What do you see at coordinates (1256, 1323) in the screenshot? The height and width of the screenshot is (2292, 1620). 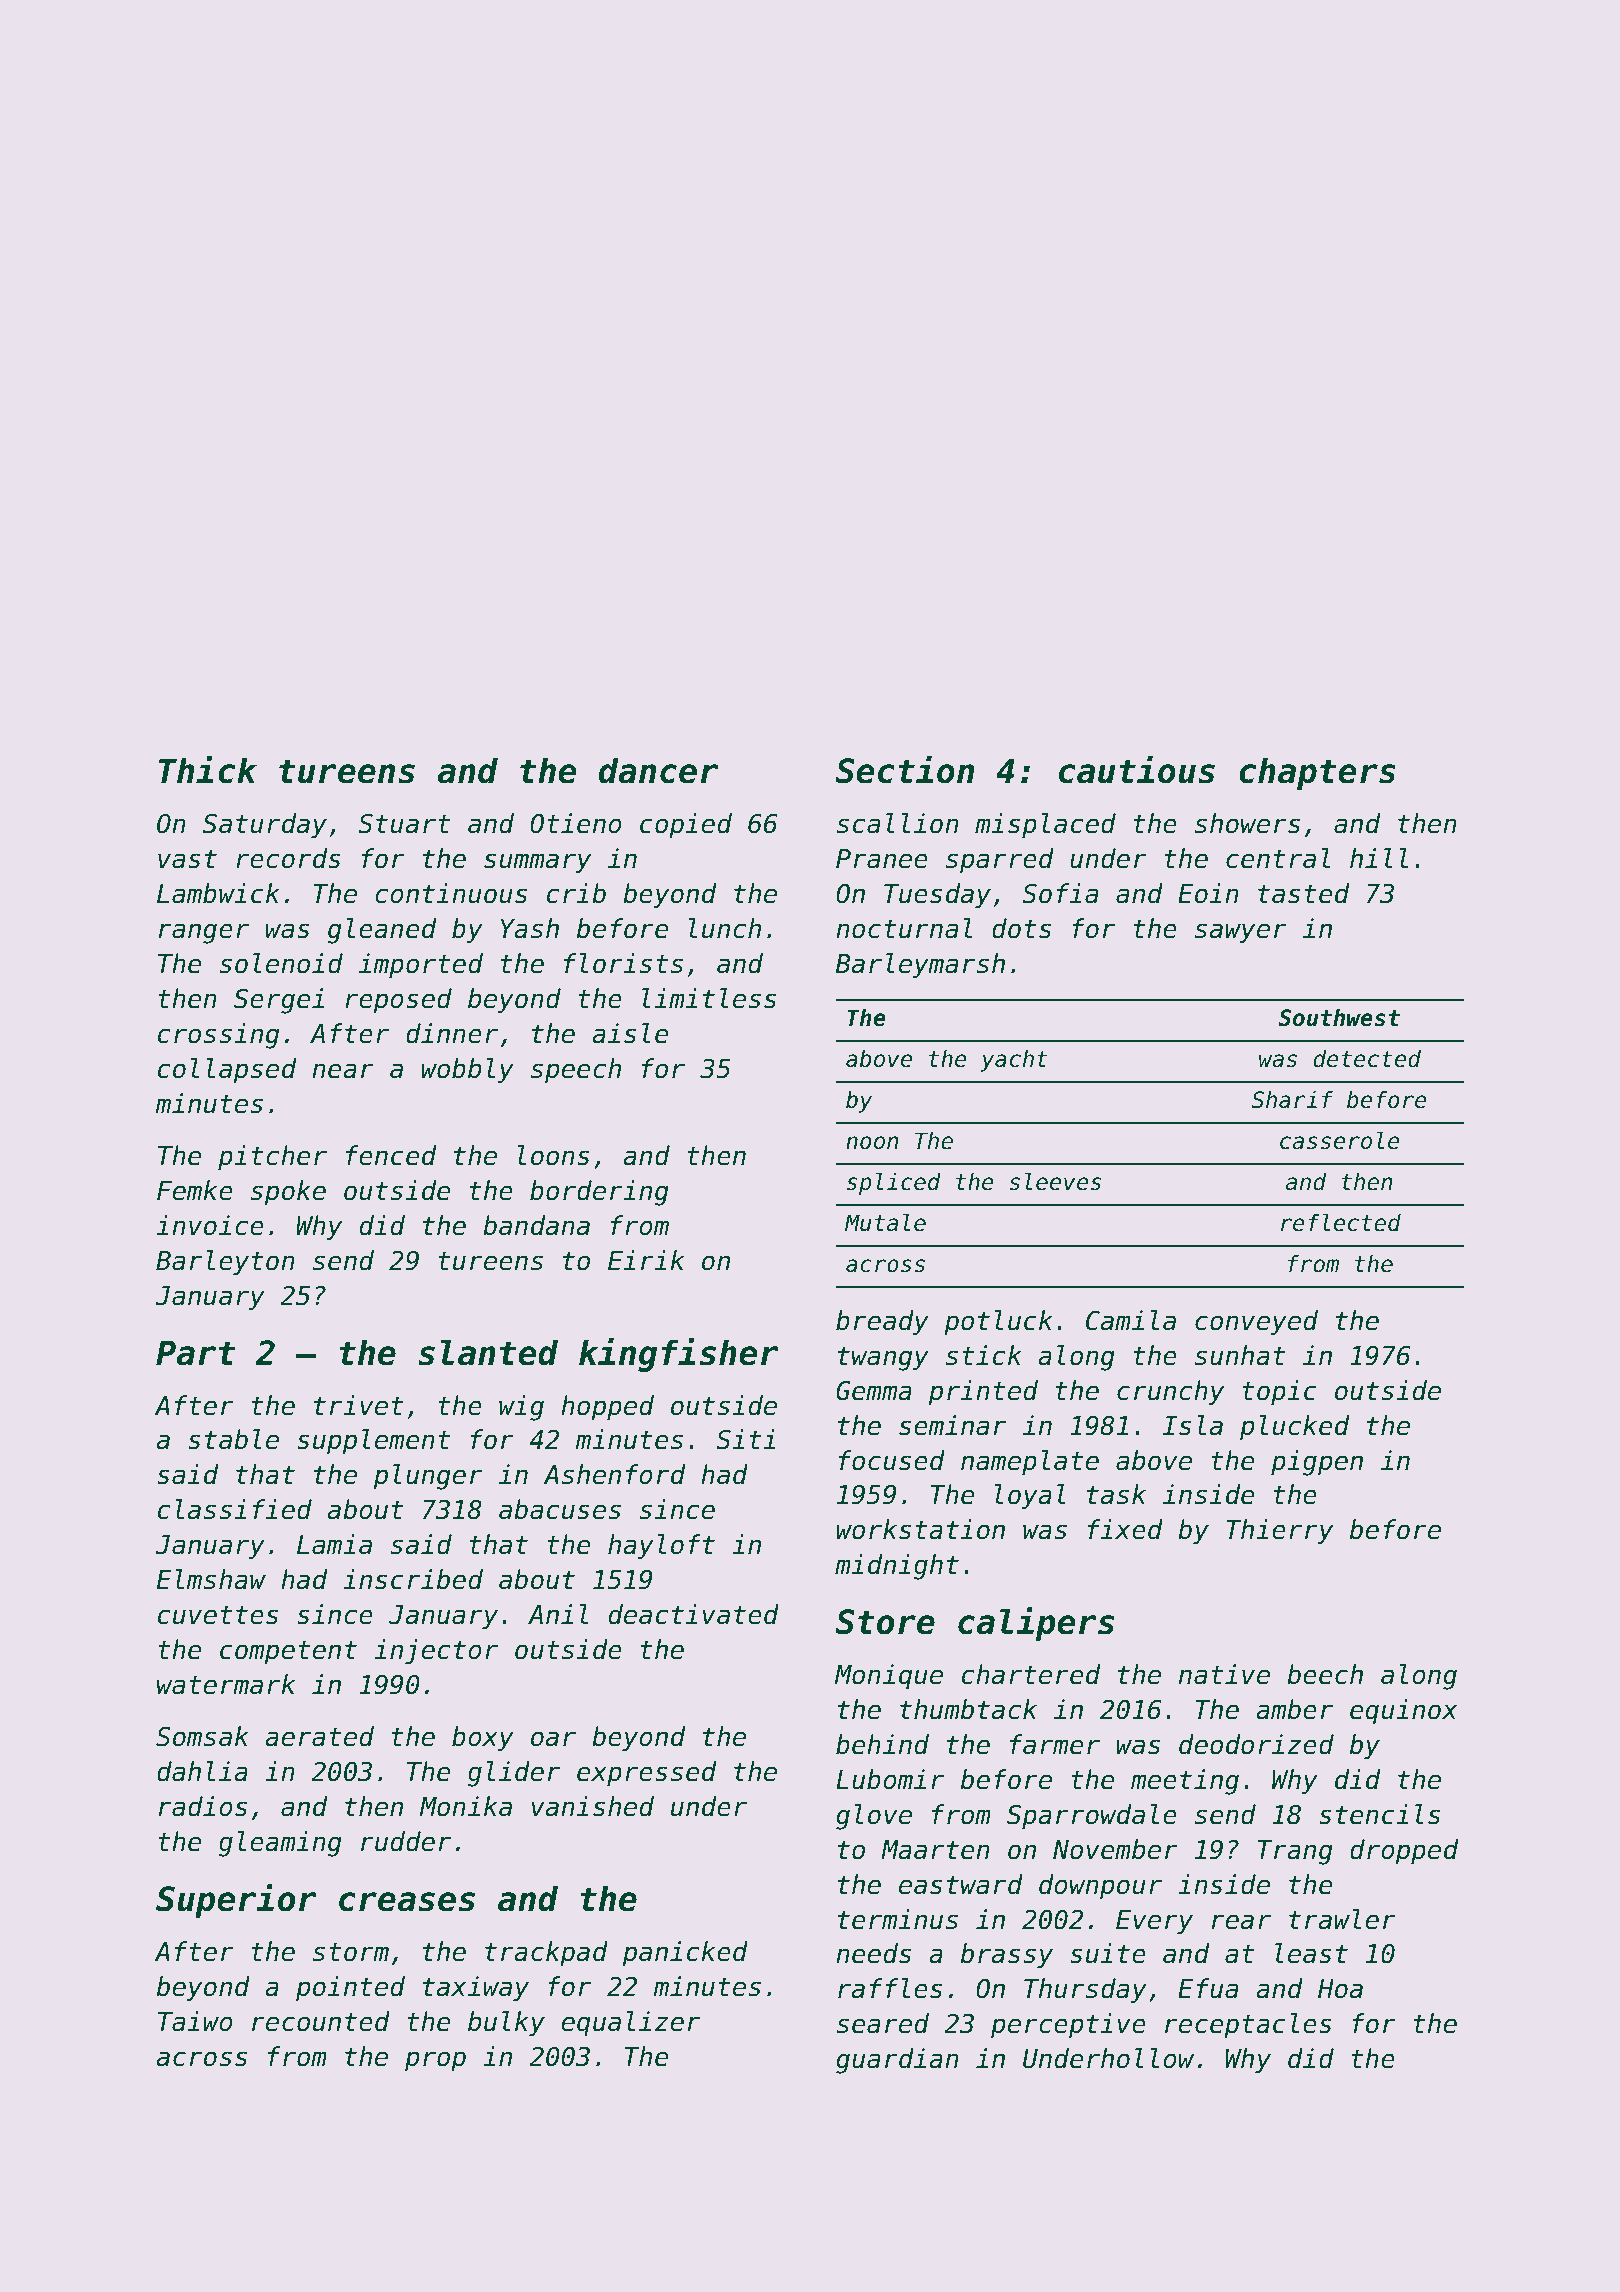 I see `conveyed` at bounding box center [1256, 1323].
